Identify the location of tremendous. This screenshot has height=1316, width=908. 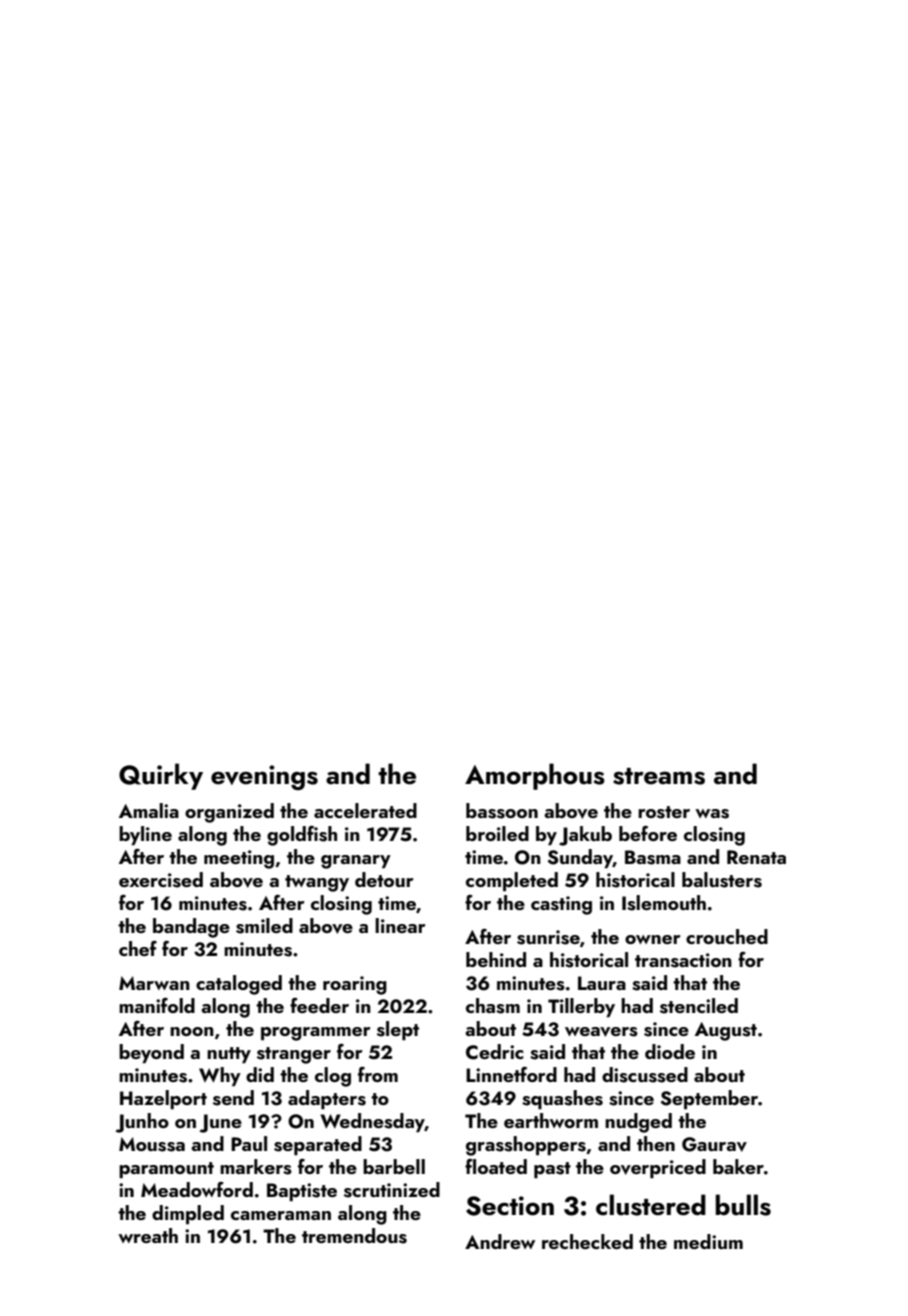
(354, 1236).
